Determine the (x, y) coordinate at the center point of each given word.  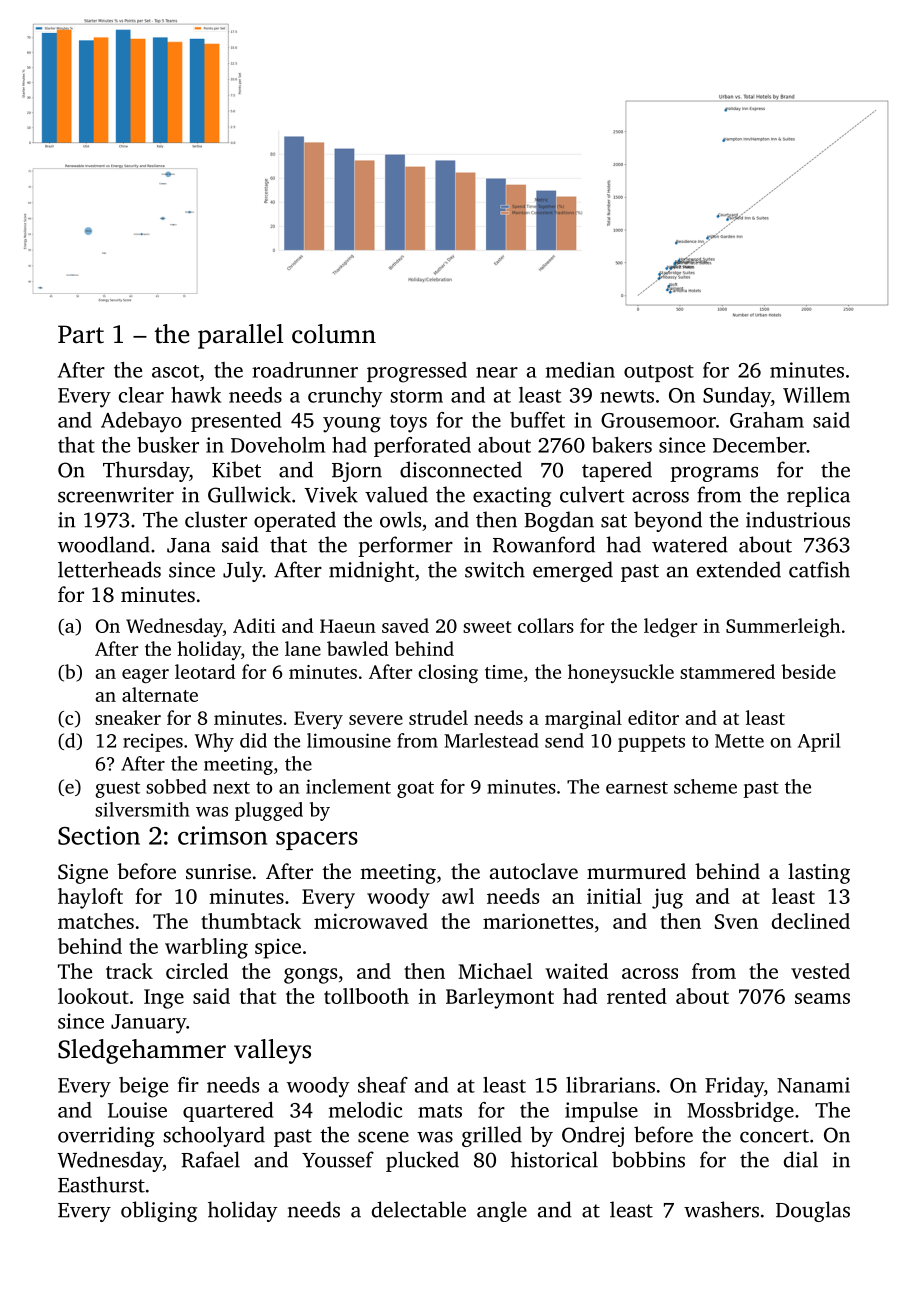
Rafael (210, 1159)
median (580, 370)
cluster (216, 519)
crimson (222, 835)
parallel (240, 336)
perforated (422, 447)
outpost (659, 373)
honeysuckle (621, 673)
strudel (438, 717)
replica (818, 496)
